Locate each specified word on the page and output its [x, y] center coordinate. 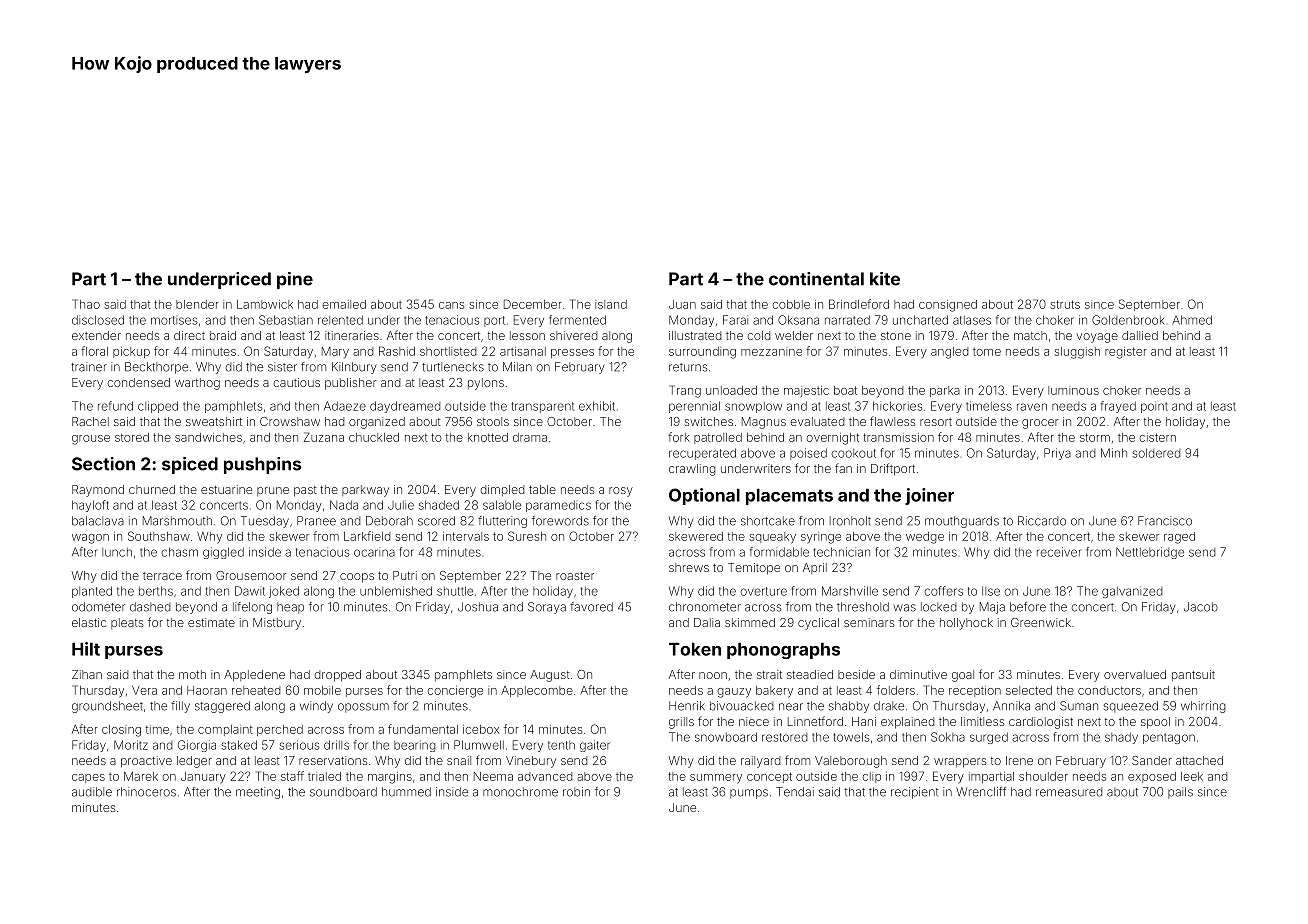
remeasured [1069, 792]
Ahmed [1192, 320]
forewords [560, 521]
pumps [749, 794]
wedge [925, 538]
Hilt [86, 649]
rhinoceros [146, 792]
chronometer [705, 607]
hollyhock [966, 624]
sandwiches [208, 437]
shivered [573, 335]
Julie [401, 505]
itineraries [352, 335]
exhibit [597, 406]
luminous [1073, 390]
